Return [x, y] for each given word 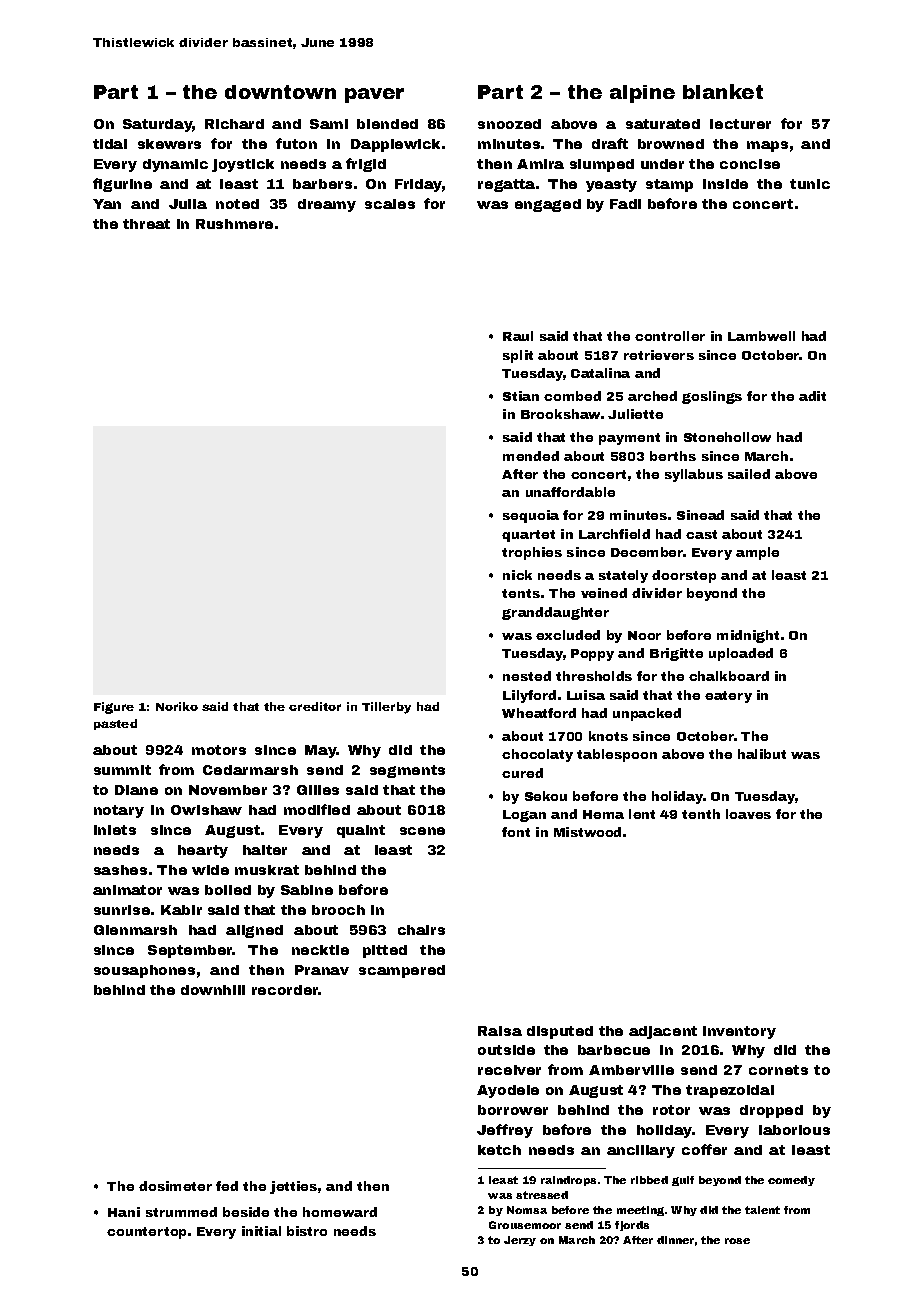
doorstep [684, 576]
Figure [114, 708]
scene [422, 831]
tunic [810, 184]
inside [725, 184]
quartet [528, 536]
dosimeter [175, 1186]
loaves [748, 814]
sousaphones [144, 971]
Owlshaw [206, 810]
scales [390, 204]
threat [146, 224]
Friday [418, 185]
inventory [739, 1032]
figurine [122, 185]
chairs [421, 930]
